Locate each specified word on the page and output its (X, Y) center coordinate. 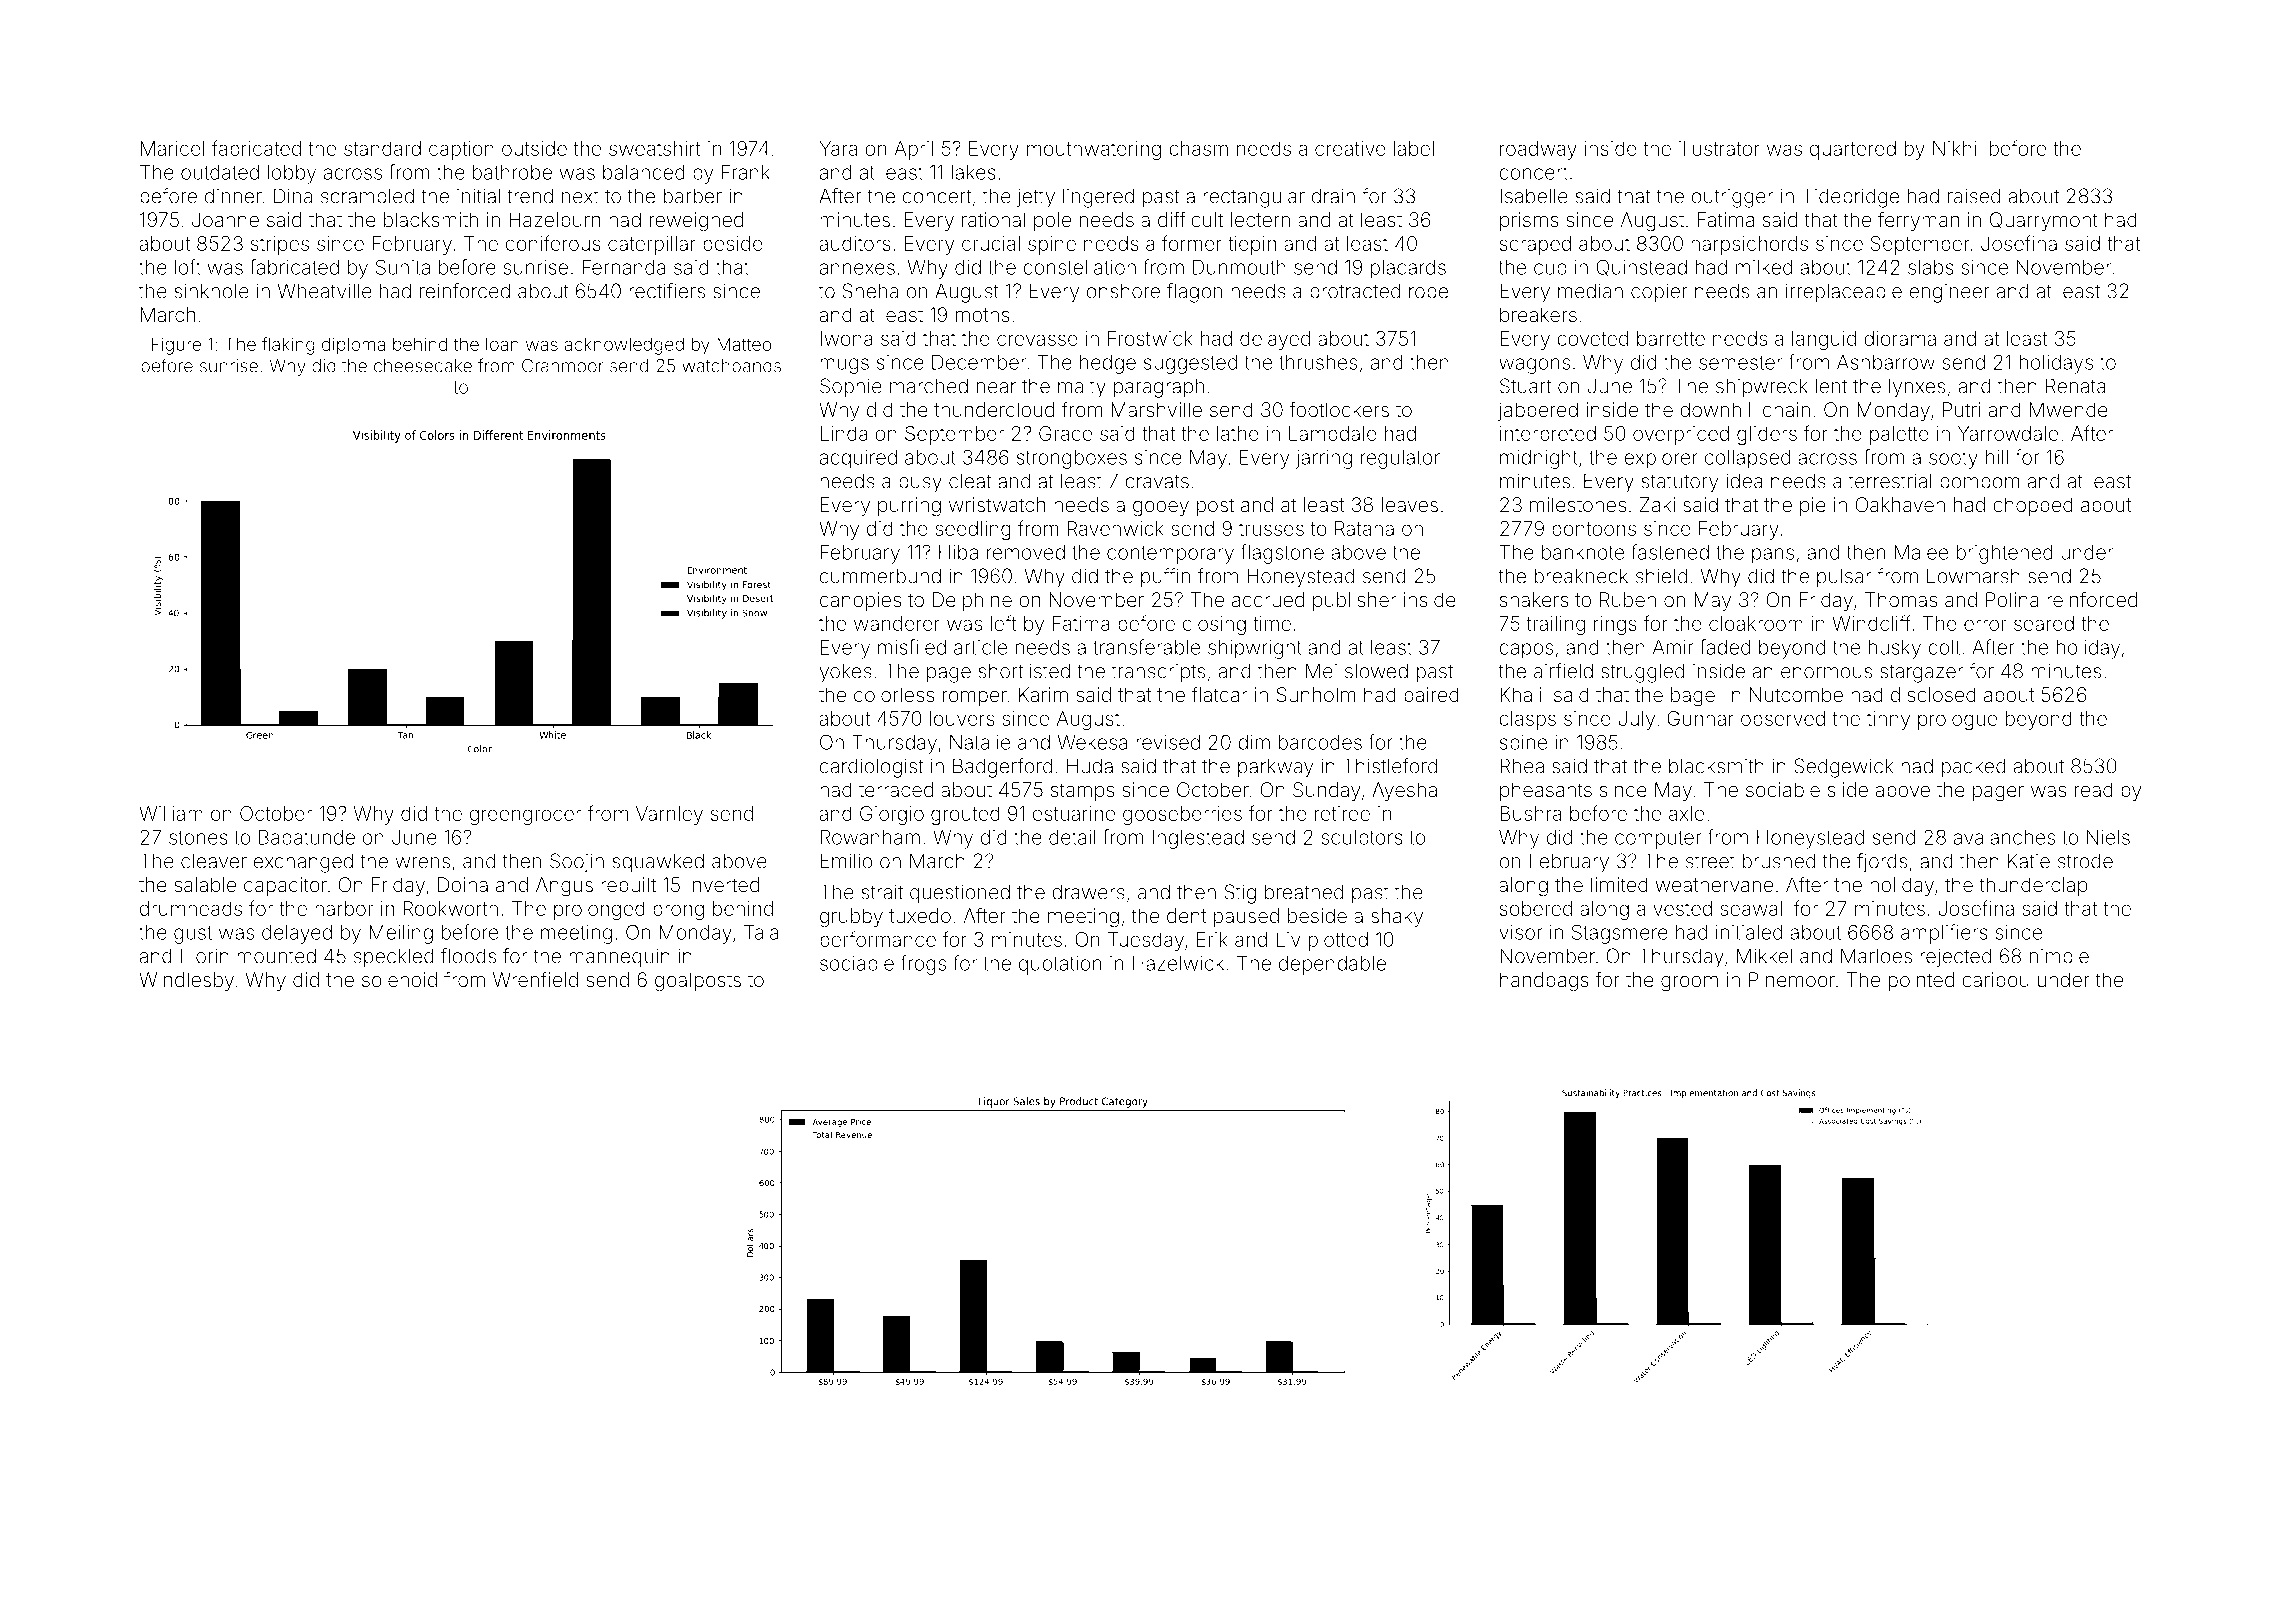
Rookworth (450, 908)
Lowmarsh (1973, 576)
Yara (838, 148)
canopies (860, 601)
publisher (1354, 601)
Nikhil (1957, 148)
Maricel (172, 148)
